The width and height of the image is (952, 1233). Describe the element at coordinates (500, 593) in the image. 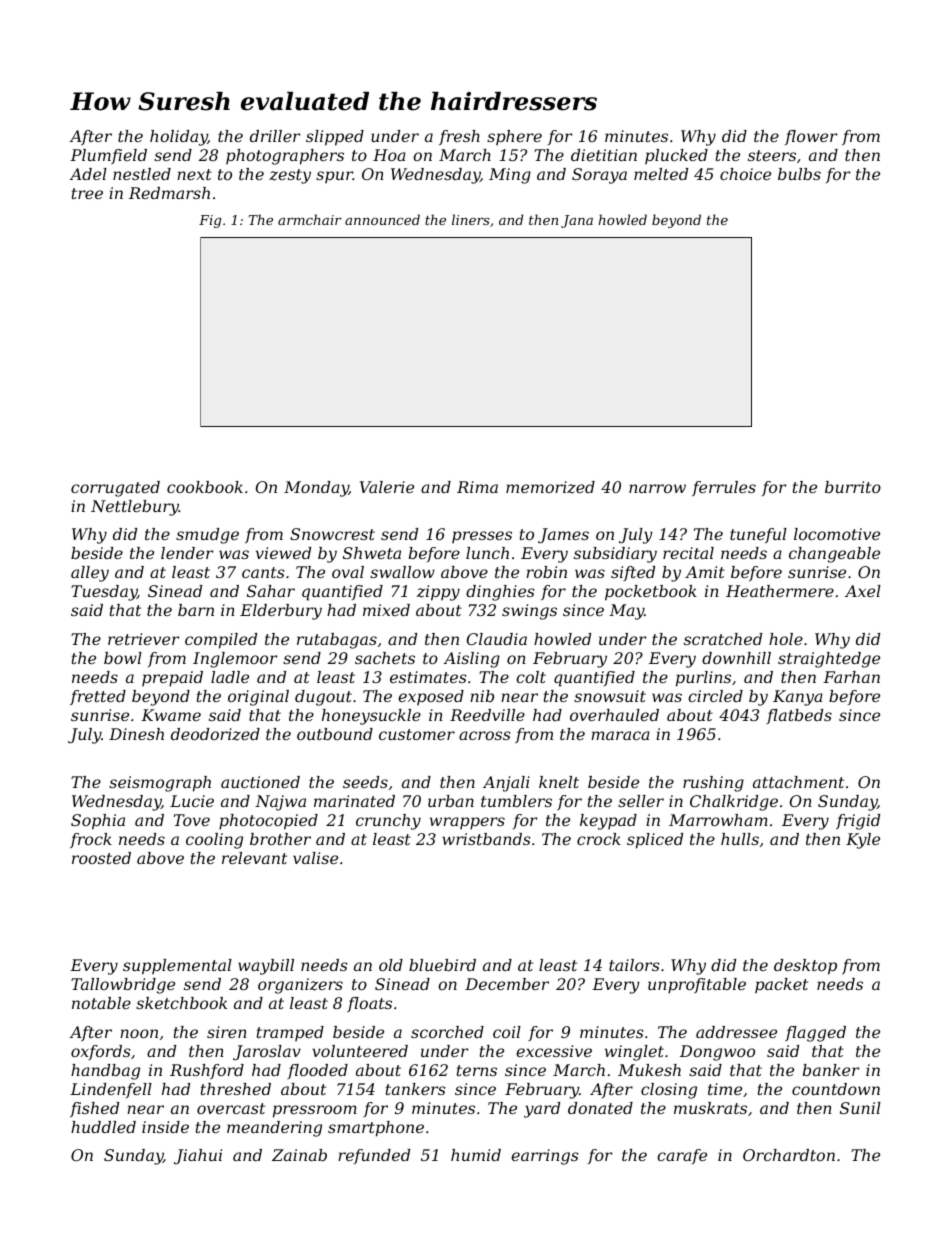

I see `dinghies` at that location.
